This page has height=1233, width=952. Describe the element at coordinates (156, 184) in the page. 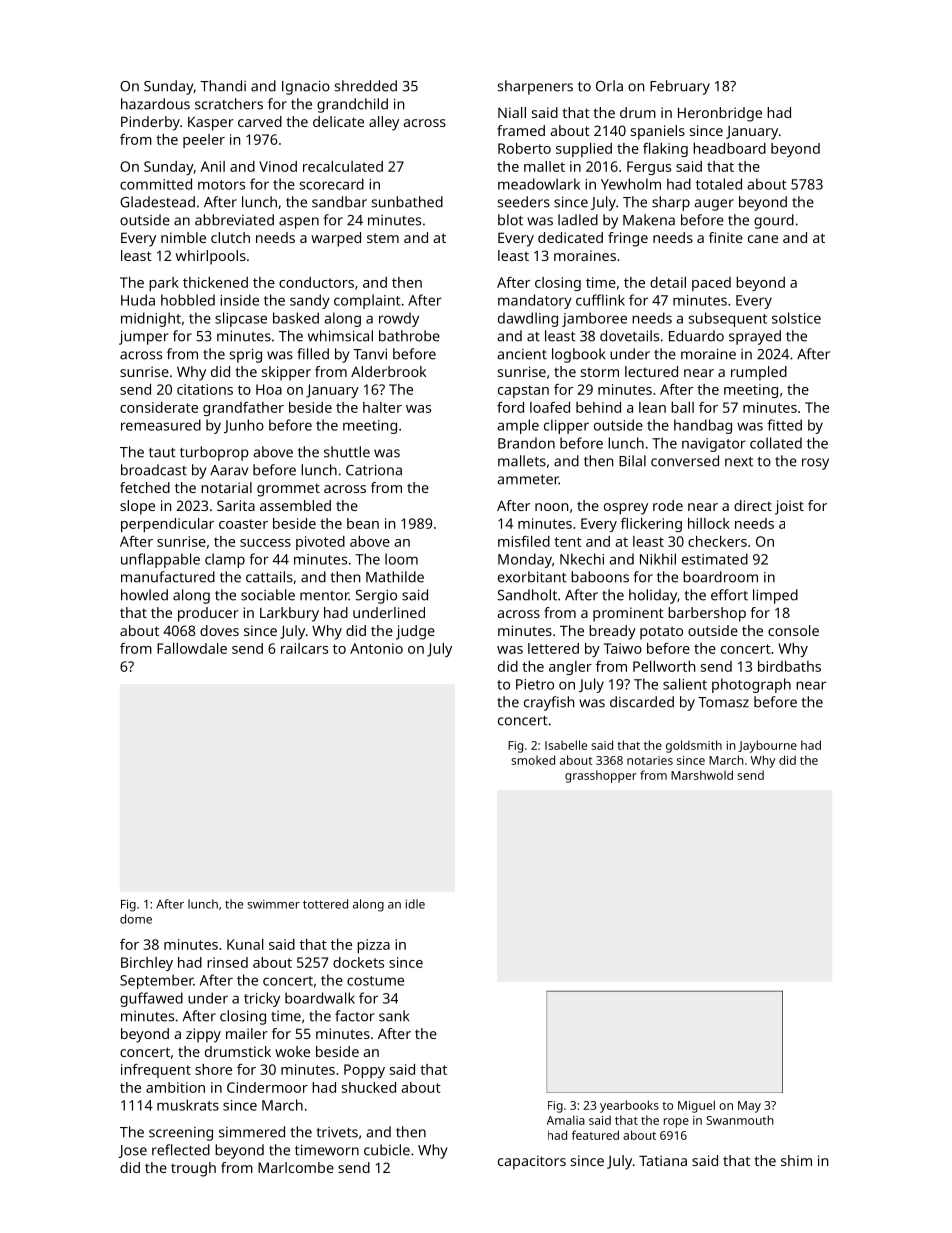

I see `committed` at that location.
